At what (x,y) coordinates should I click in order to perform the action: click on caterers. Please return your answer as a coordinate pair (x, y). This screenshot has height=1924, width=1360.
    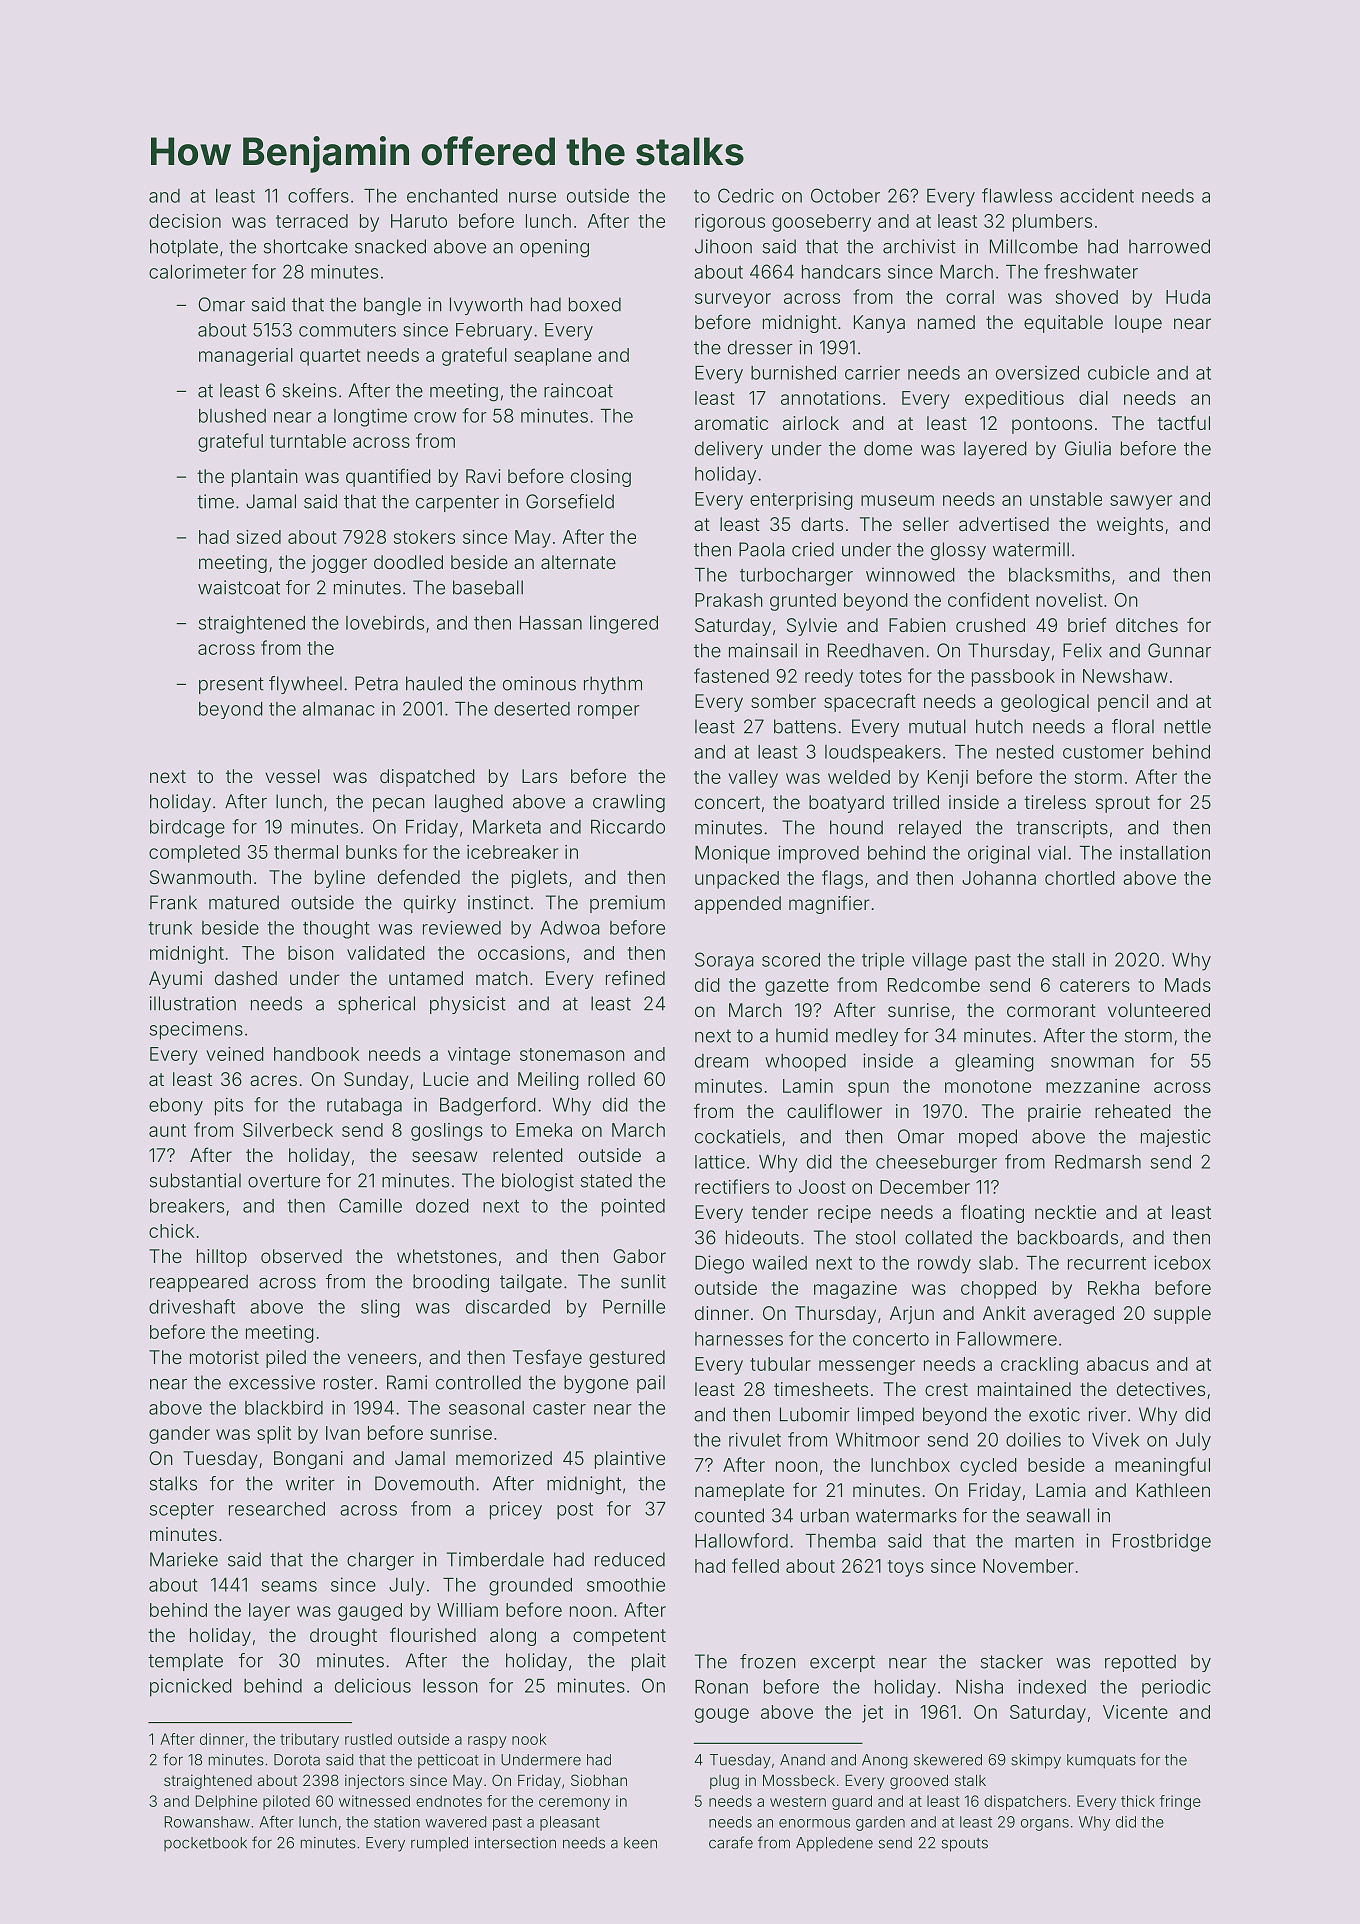
    Looking at the image, I should click on (1095, 985).
